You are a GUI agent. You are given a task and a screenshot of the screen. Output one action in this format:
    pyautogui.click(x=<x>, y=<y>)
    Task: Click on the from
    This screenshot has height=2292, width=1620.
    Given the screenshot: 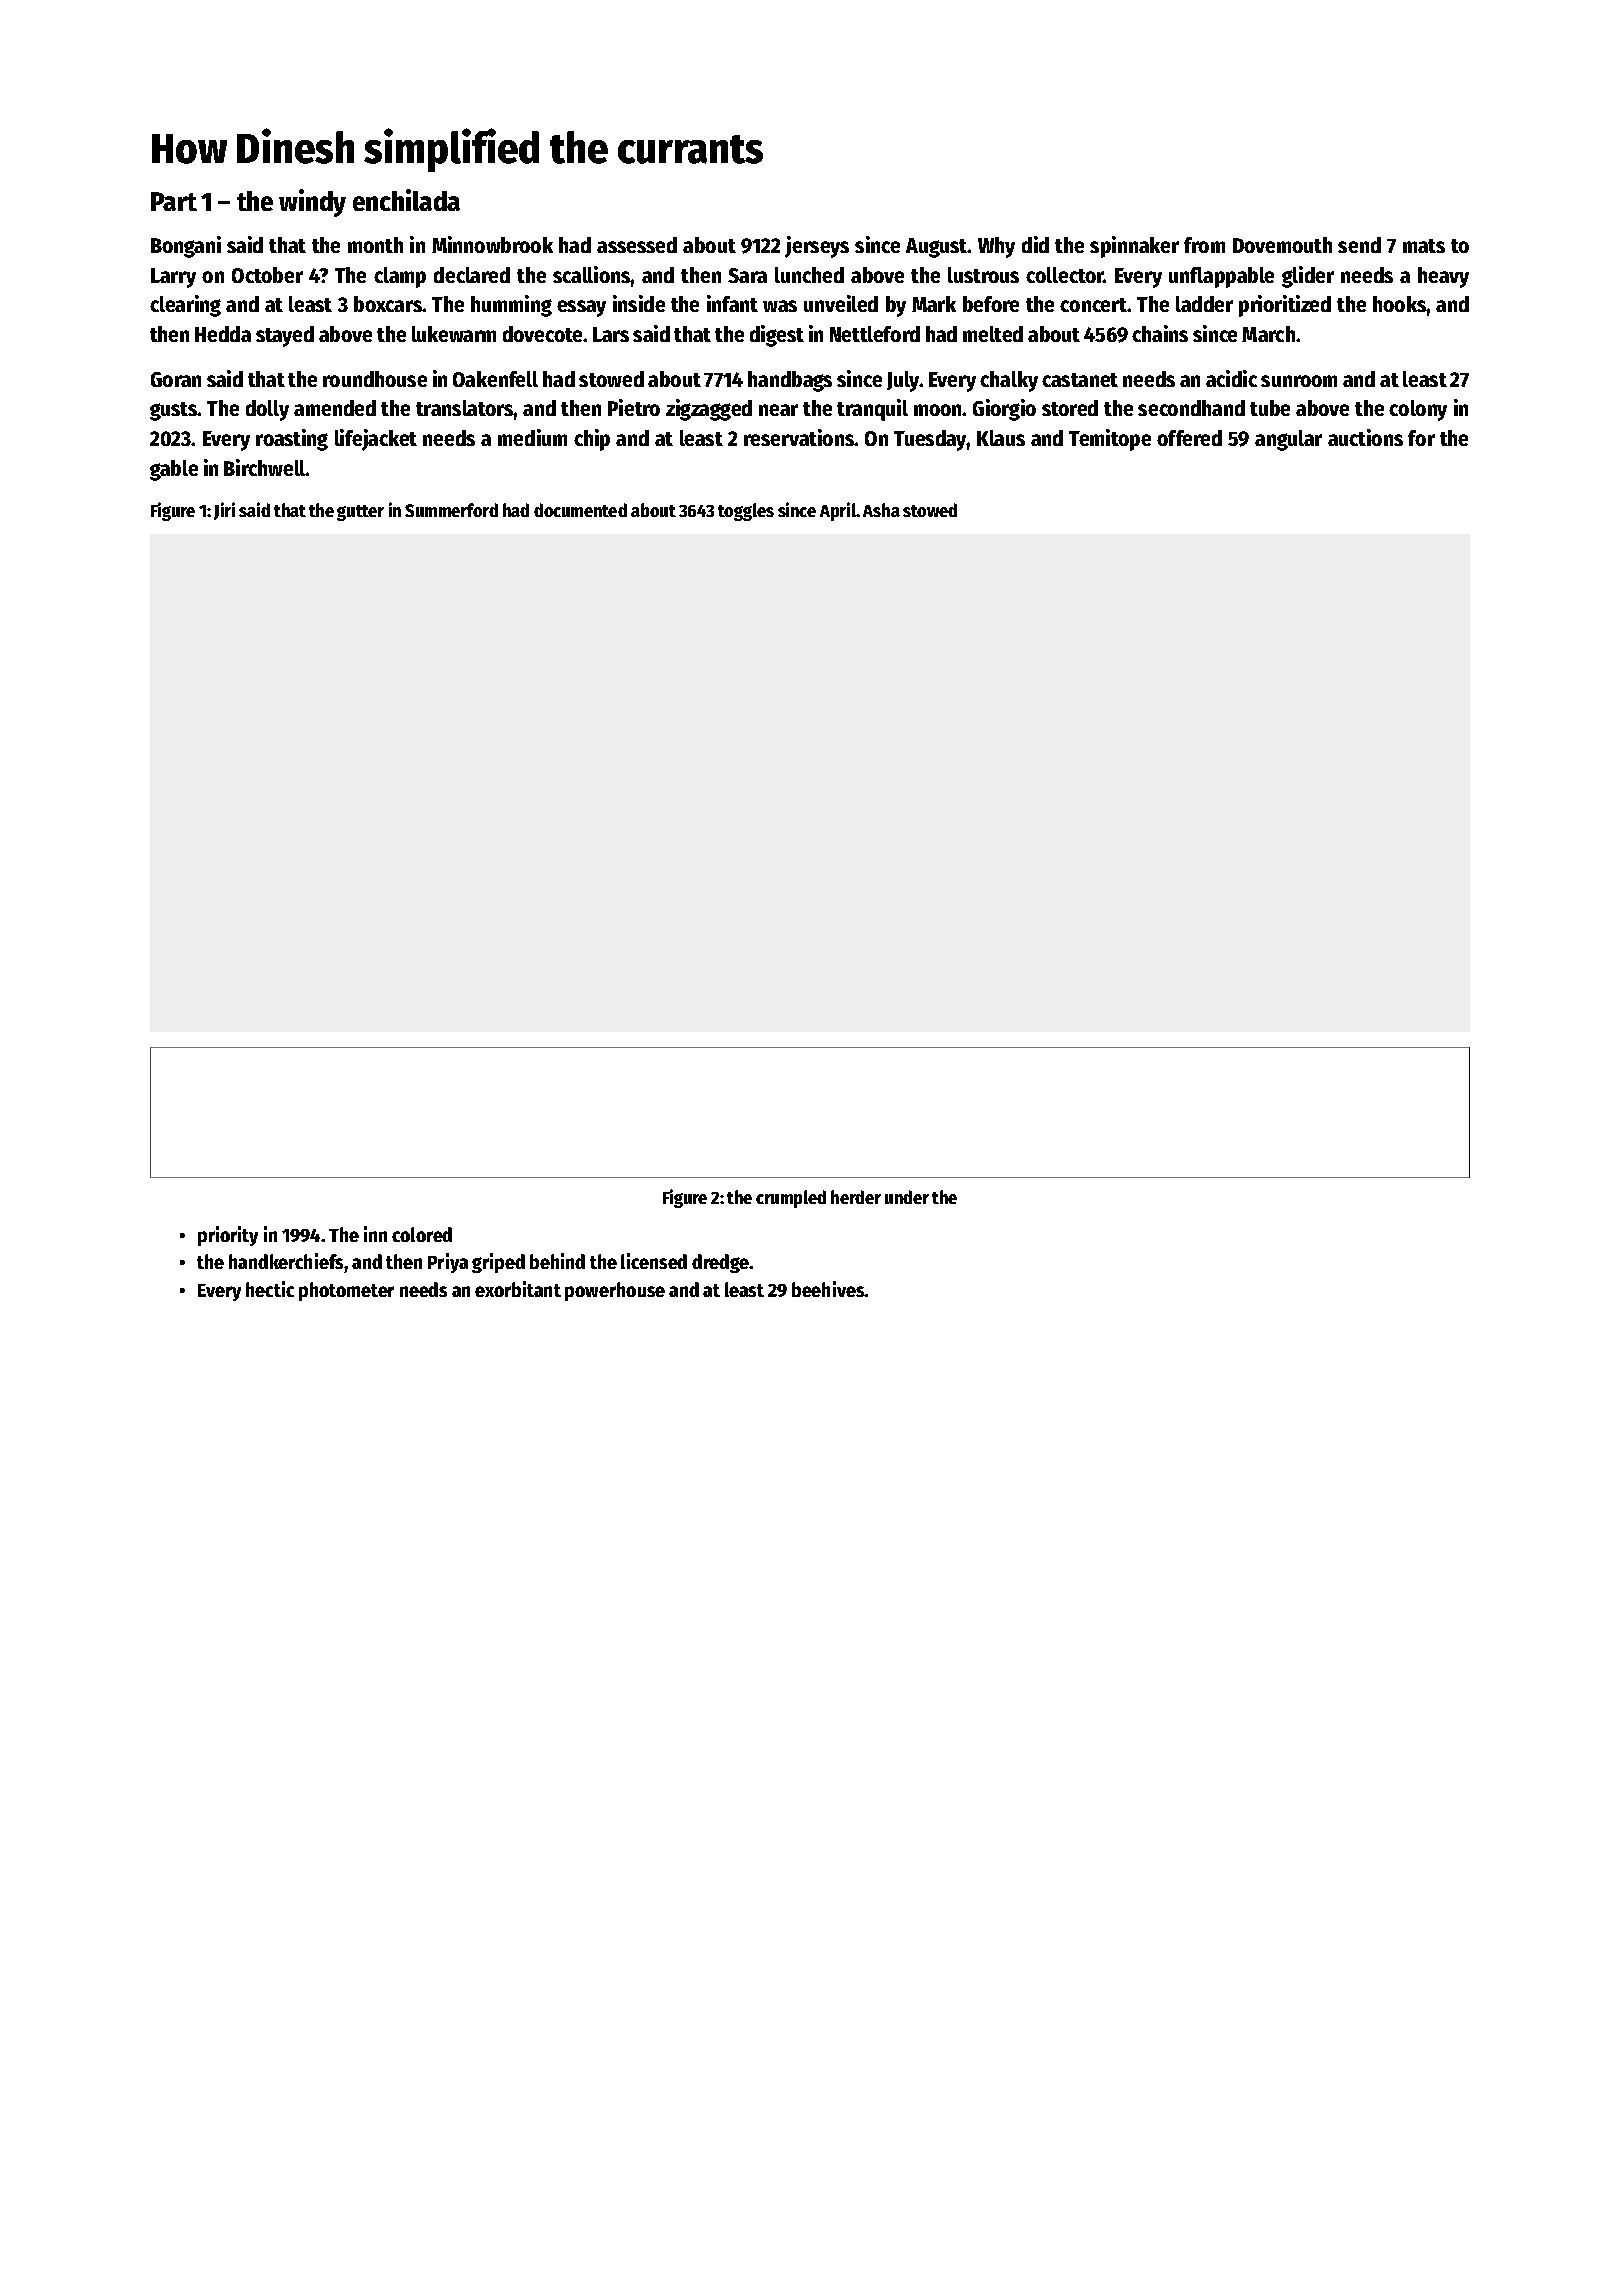 What is the action you would take?
    pyautogui.click(x=1204, y=245)
